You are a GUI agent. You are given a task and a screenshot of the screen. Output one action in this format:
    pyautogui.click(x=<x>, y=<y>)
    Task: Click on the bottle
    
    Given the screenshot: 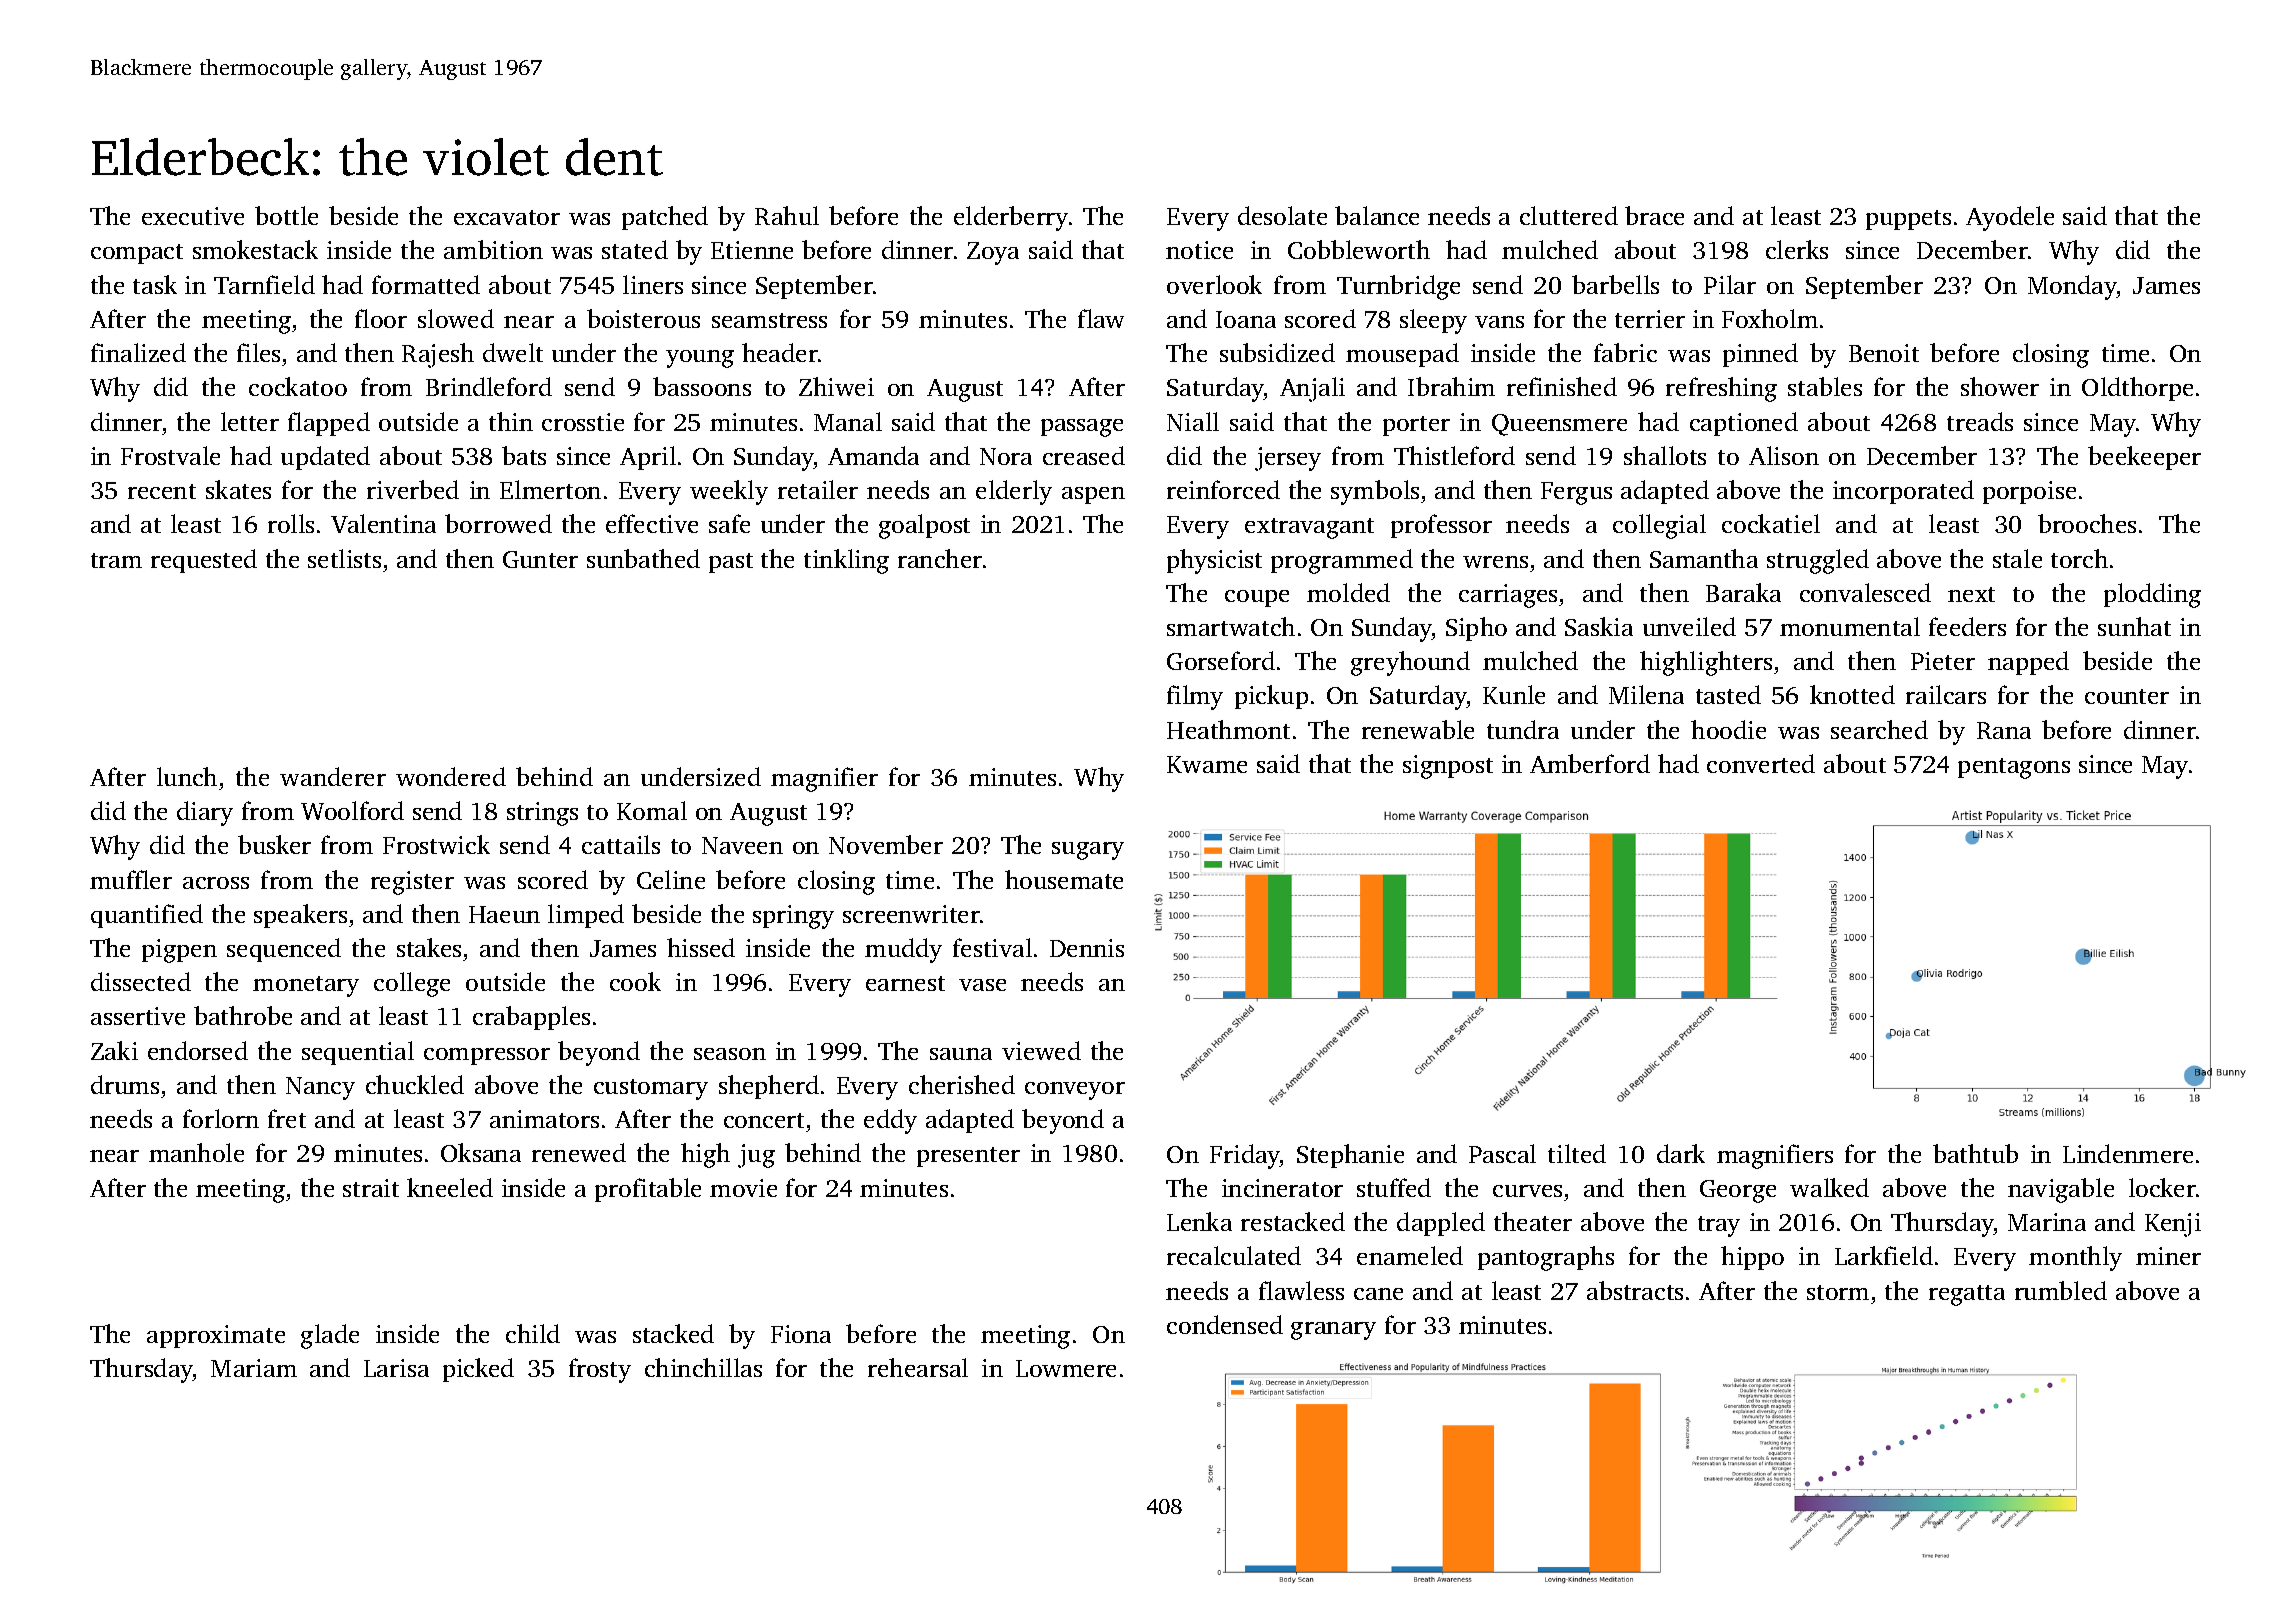 What is the action you would take?
    pyautogui.click(x=286, y=215)
